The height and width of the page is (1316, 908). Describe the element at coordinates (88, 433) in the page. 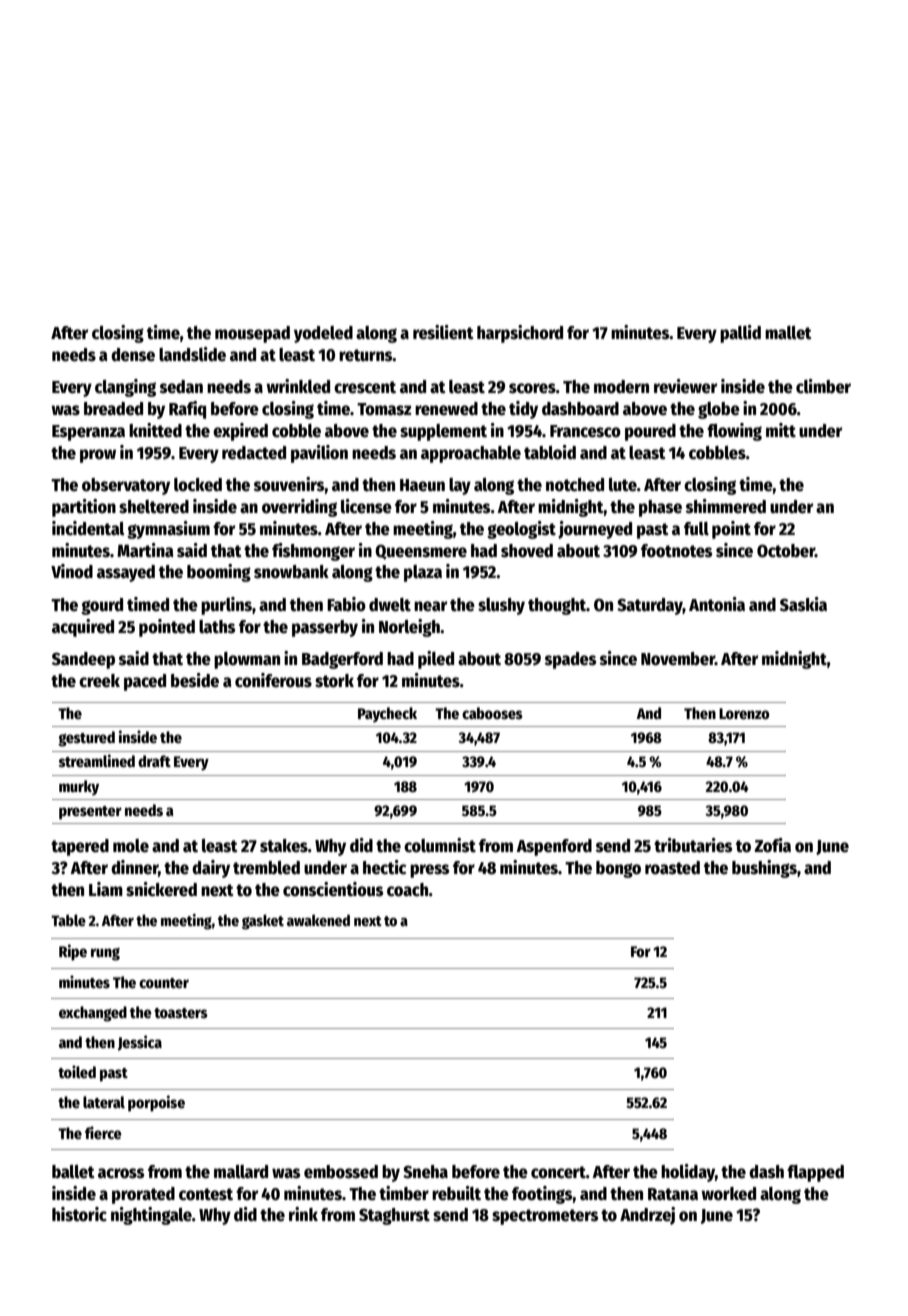

I see `Esperanza` at that location.
